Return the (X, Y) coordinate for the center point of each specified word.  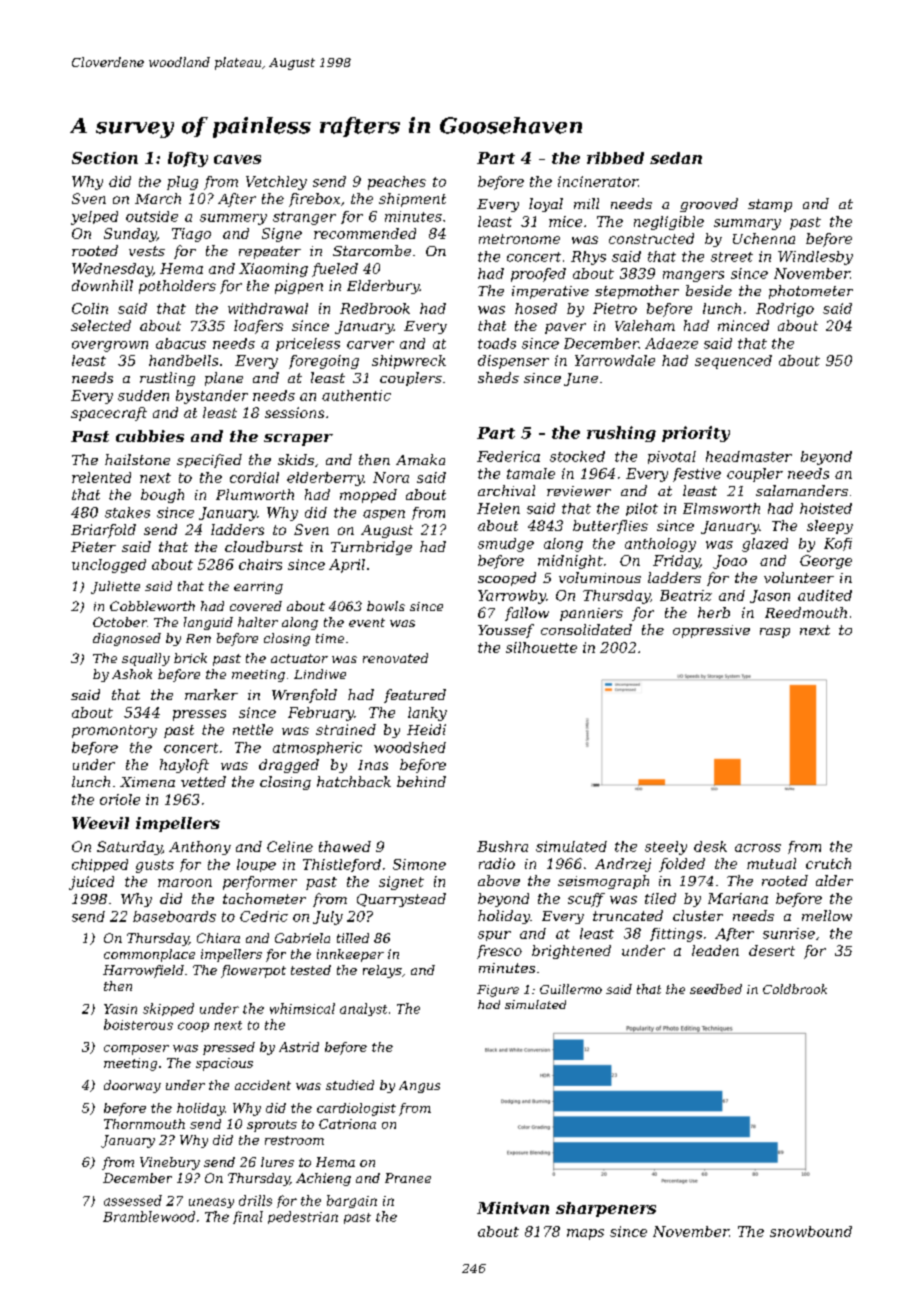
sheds (498, 377)
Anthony (200, 848)
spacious (224, 1064)
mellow (827, 915)
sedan (676, 158)
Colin (90, 308)
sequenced (733, 362)
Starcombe (372, 250)
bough (162, 496)
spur (494, 936)
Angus (419, 1087)
